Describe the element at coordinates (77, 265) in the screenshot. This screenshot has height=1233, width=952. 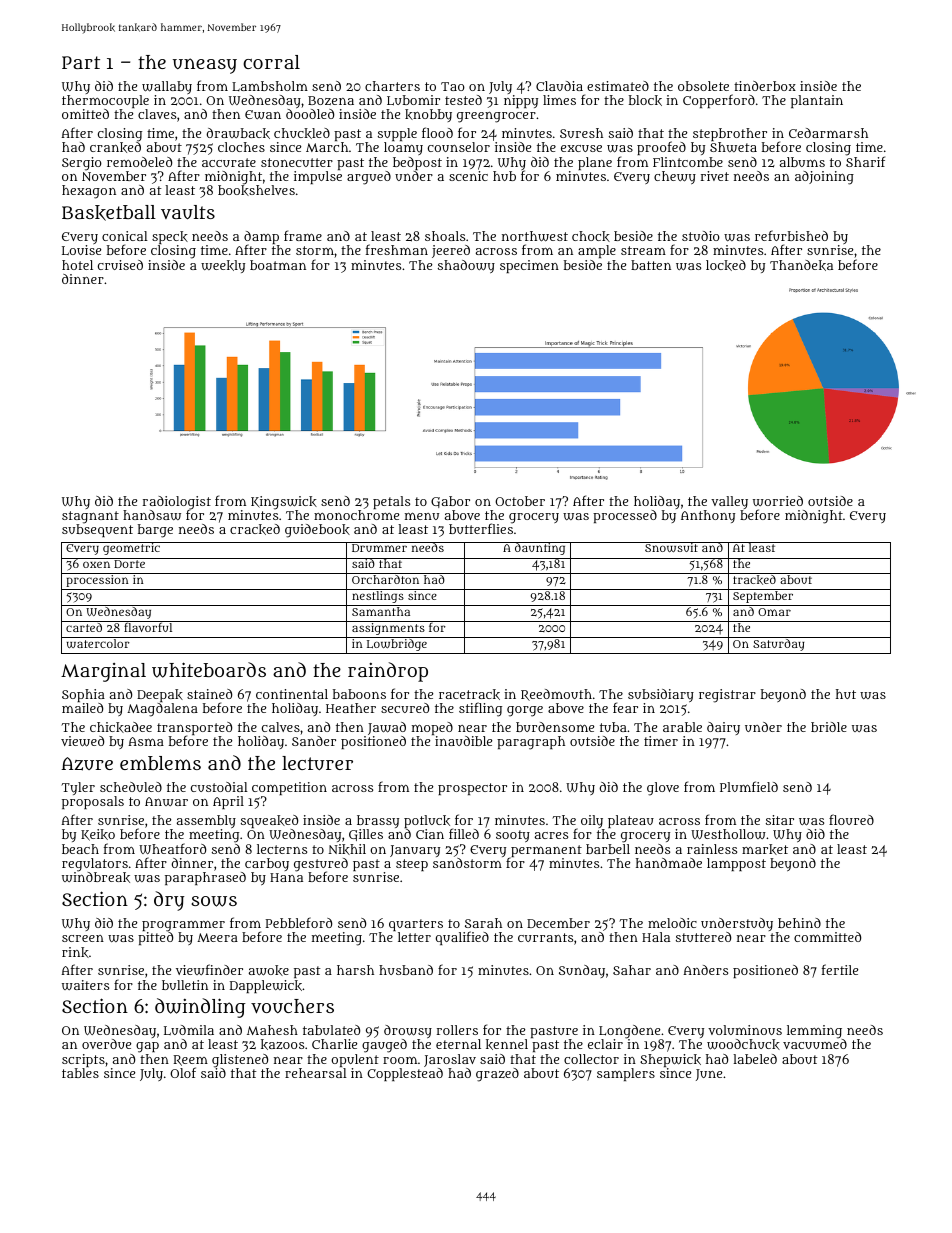
I see `hotel` at that location.
